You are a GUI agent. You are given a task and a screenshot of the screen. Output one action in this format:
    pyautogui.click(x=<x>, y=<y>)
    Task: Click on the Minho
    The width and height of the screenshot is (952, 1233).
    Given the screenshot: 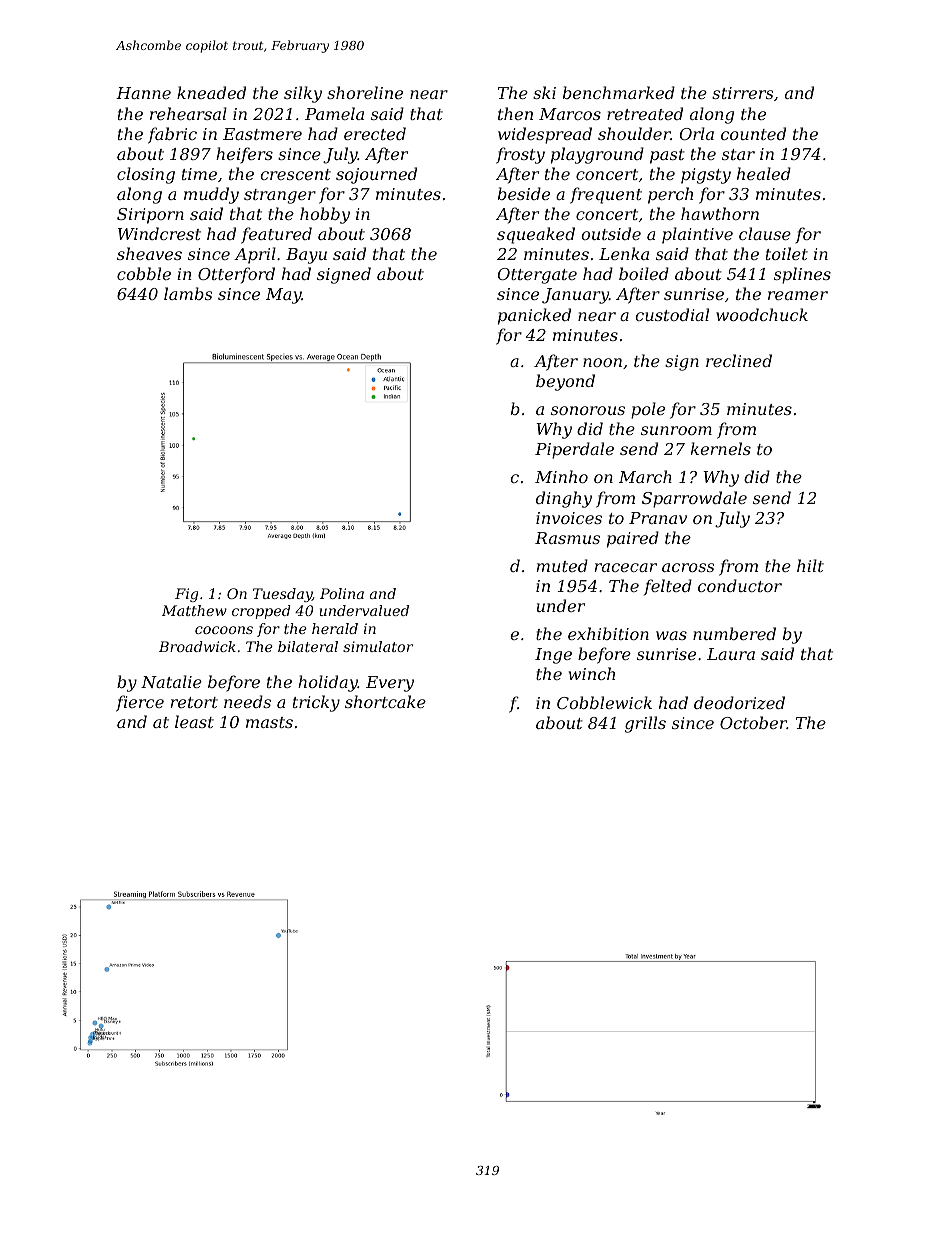 What is the action you would take?
    pyautogui.click(x=561, y=476)
